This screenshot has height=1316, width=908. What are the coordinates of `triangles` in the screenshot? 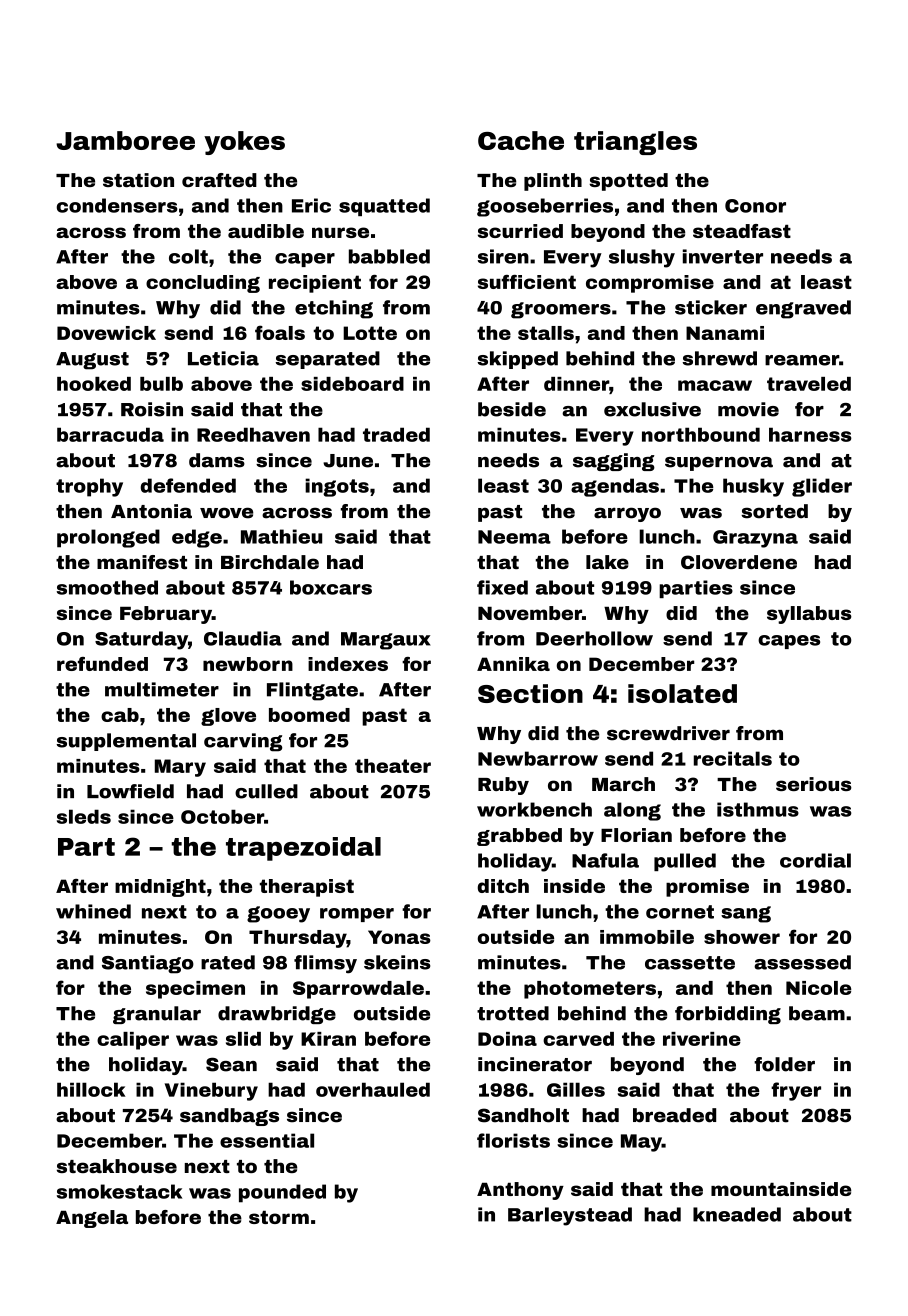 It's located at (635, 143).
